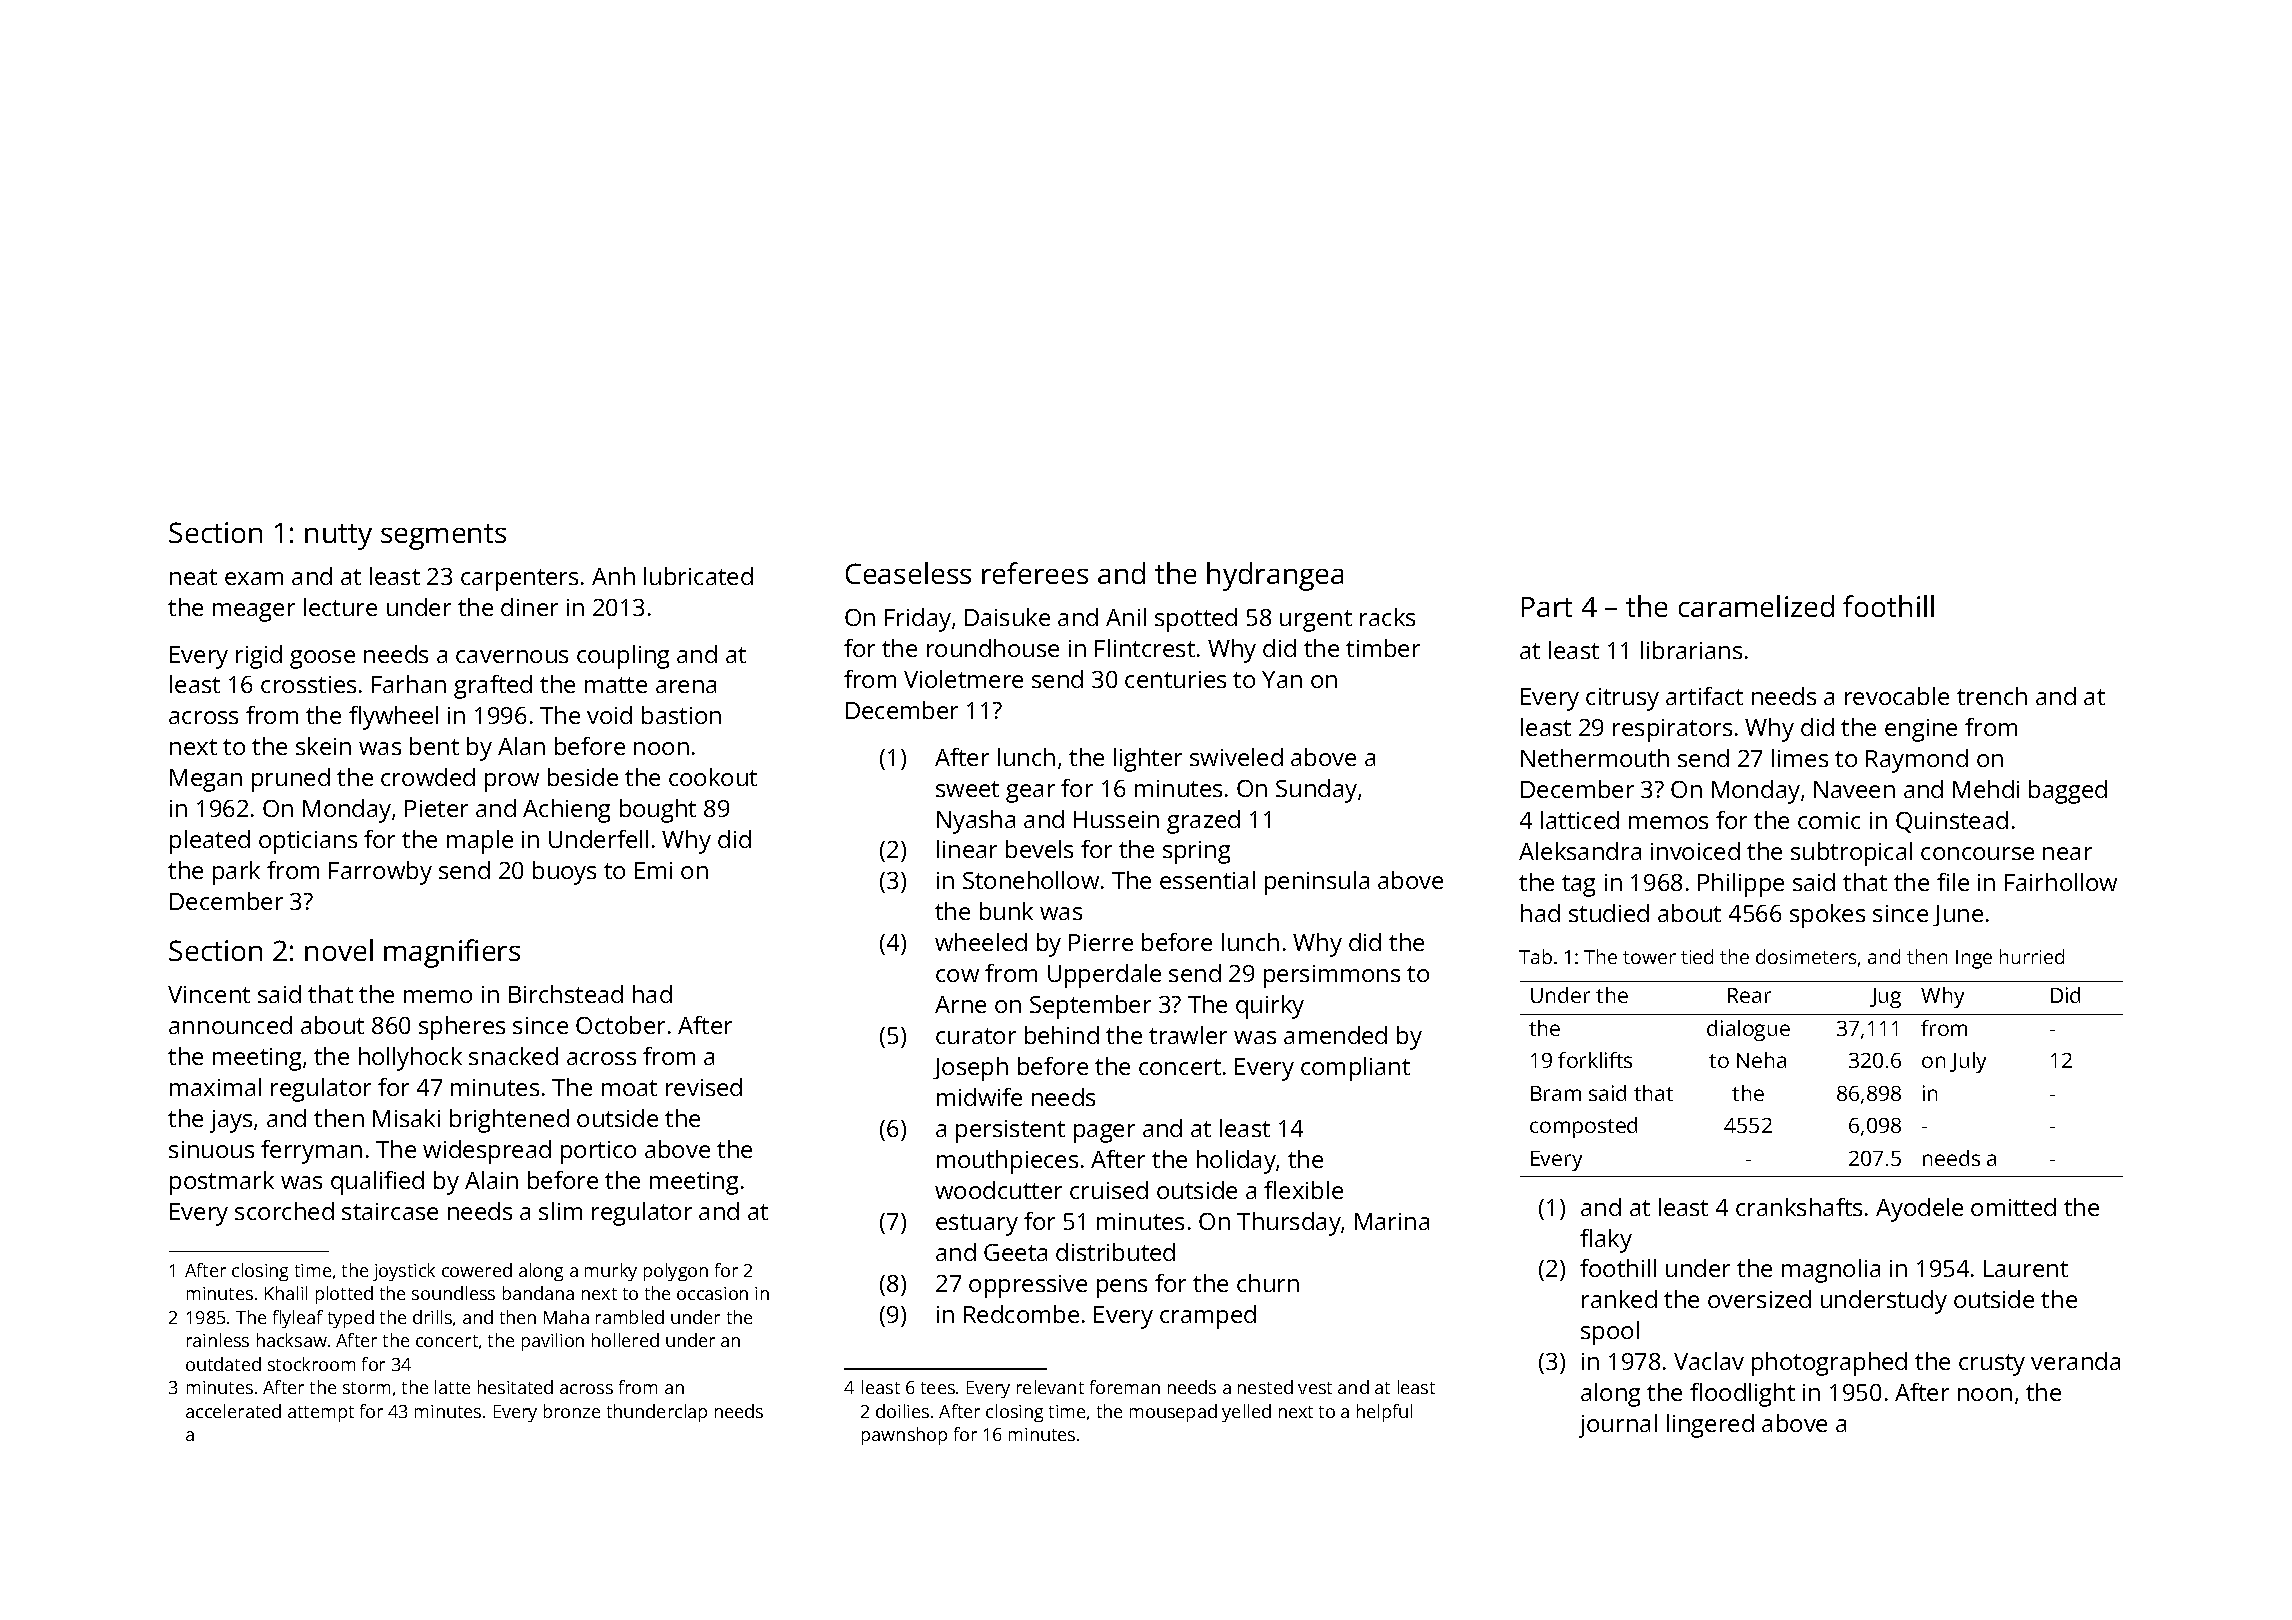 This screenshot has width=2292, height=1620. Describe the element at coordinates (1800, 758) in the screenshot. I see `limes` at that location.
